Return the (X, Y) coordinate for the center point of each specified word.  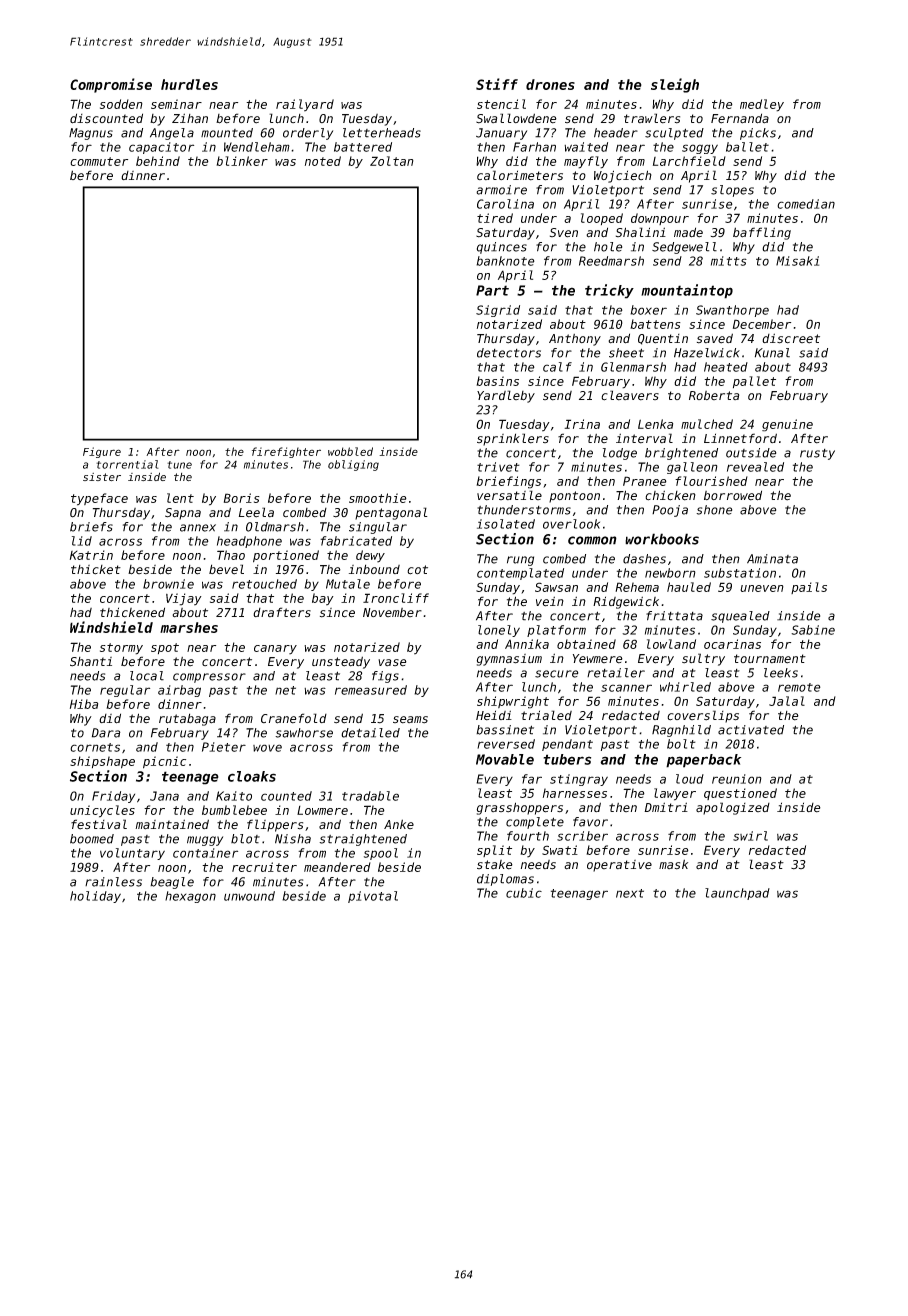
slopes (732, 191)
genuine (787, 425)
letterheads (382, 133)
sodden (121, 104)
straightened (363, 840)
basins (497, 381)
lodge (620, 454)
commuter (99, 161)
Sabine (813, 630)
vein (550, 601)
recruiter (264, 867)
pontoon (574, 497)
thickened (132, 612)
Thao (231, 555)
